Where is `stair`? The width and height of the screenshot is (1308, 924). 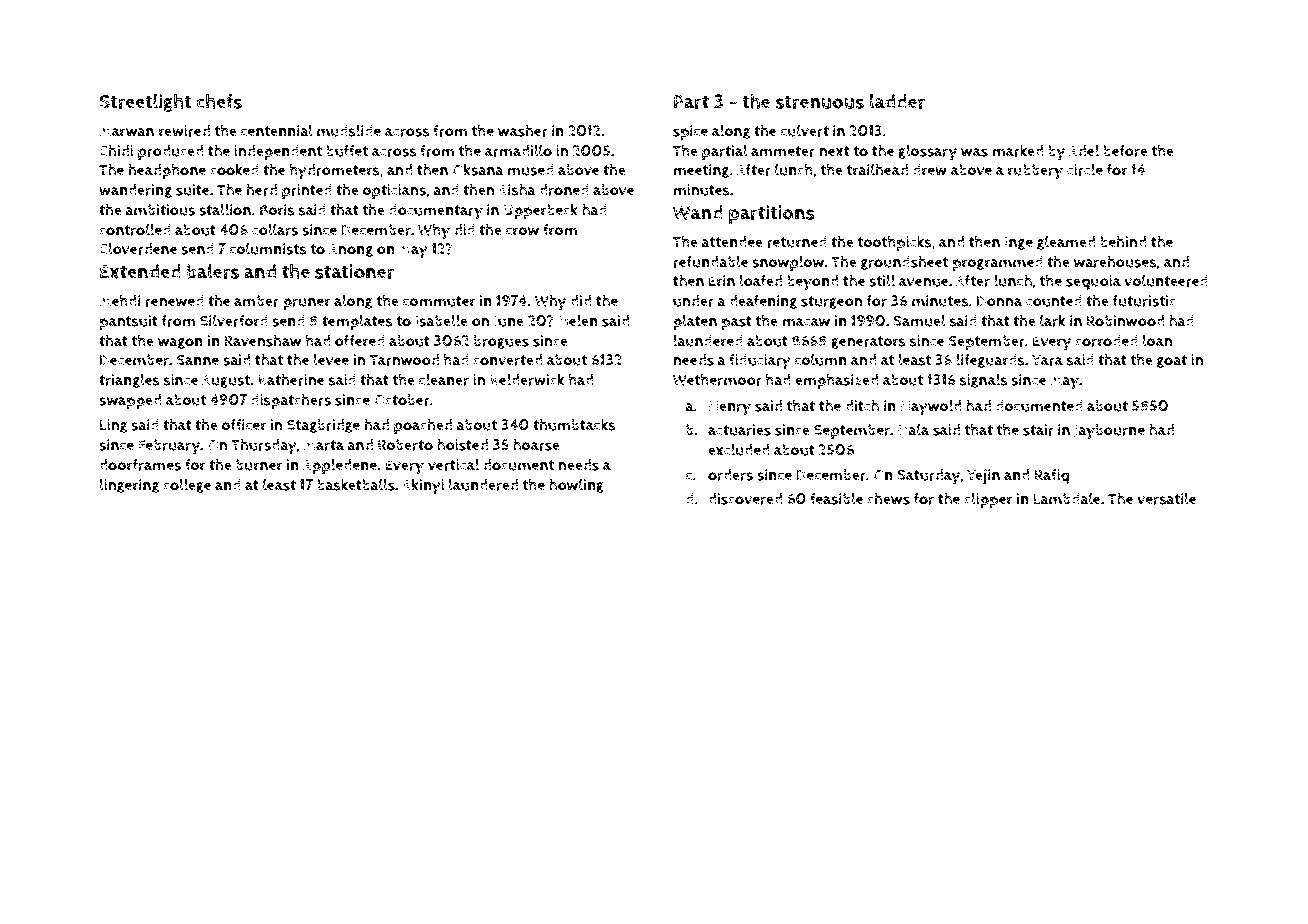 stair is located at coordinates (1038, 430).
